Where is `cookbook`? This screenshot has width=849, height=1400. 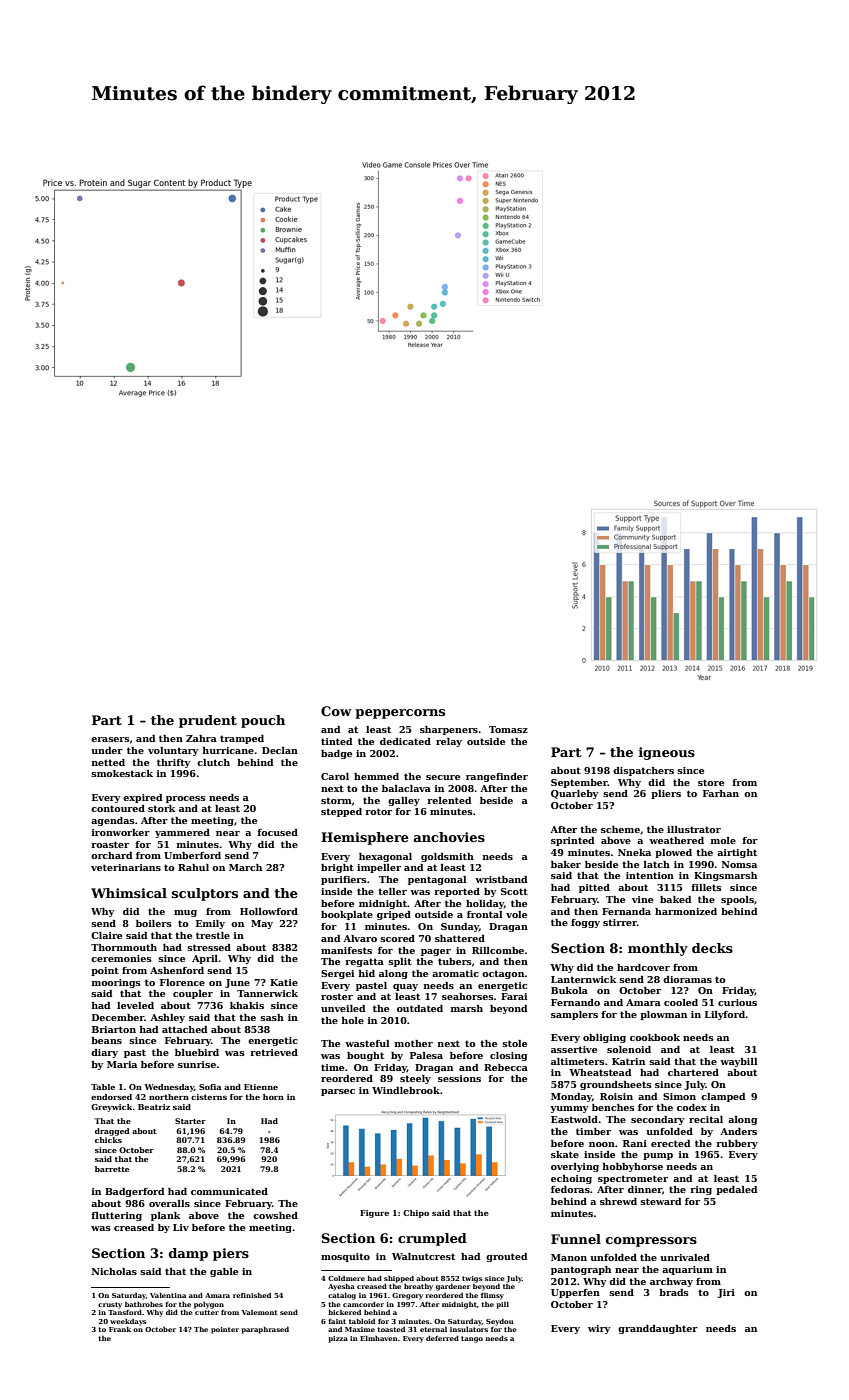
cookbook is located at coordinates (655, 1037).
